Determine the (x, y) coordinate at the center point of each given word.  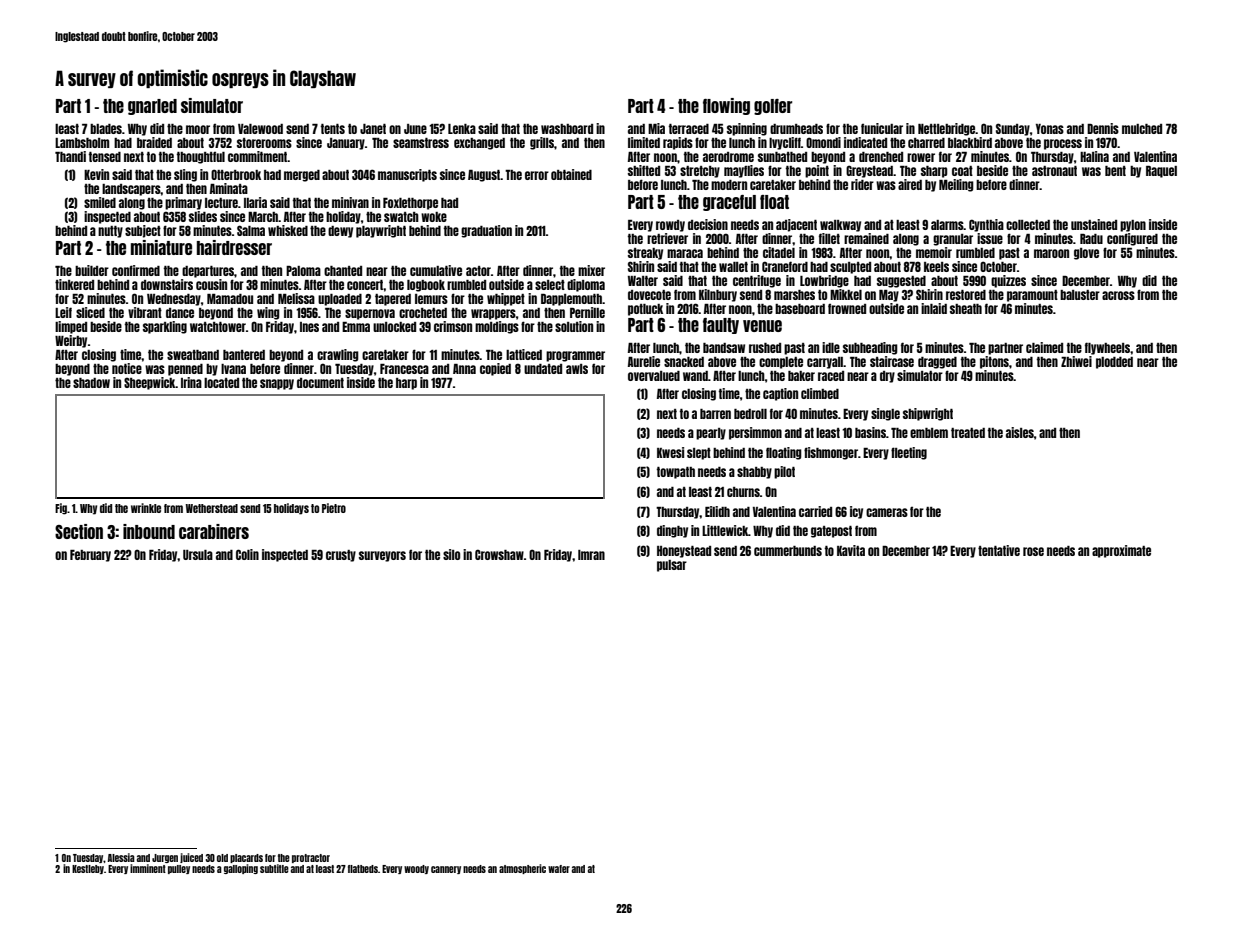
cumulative (436, 270)
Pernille (587, 312)
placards (246, 858)
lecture (221, 203)
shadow (91, 383)
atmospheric (522, 869)
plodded (1114, 363)
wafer (559, 869)
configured (1132, 239)
